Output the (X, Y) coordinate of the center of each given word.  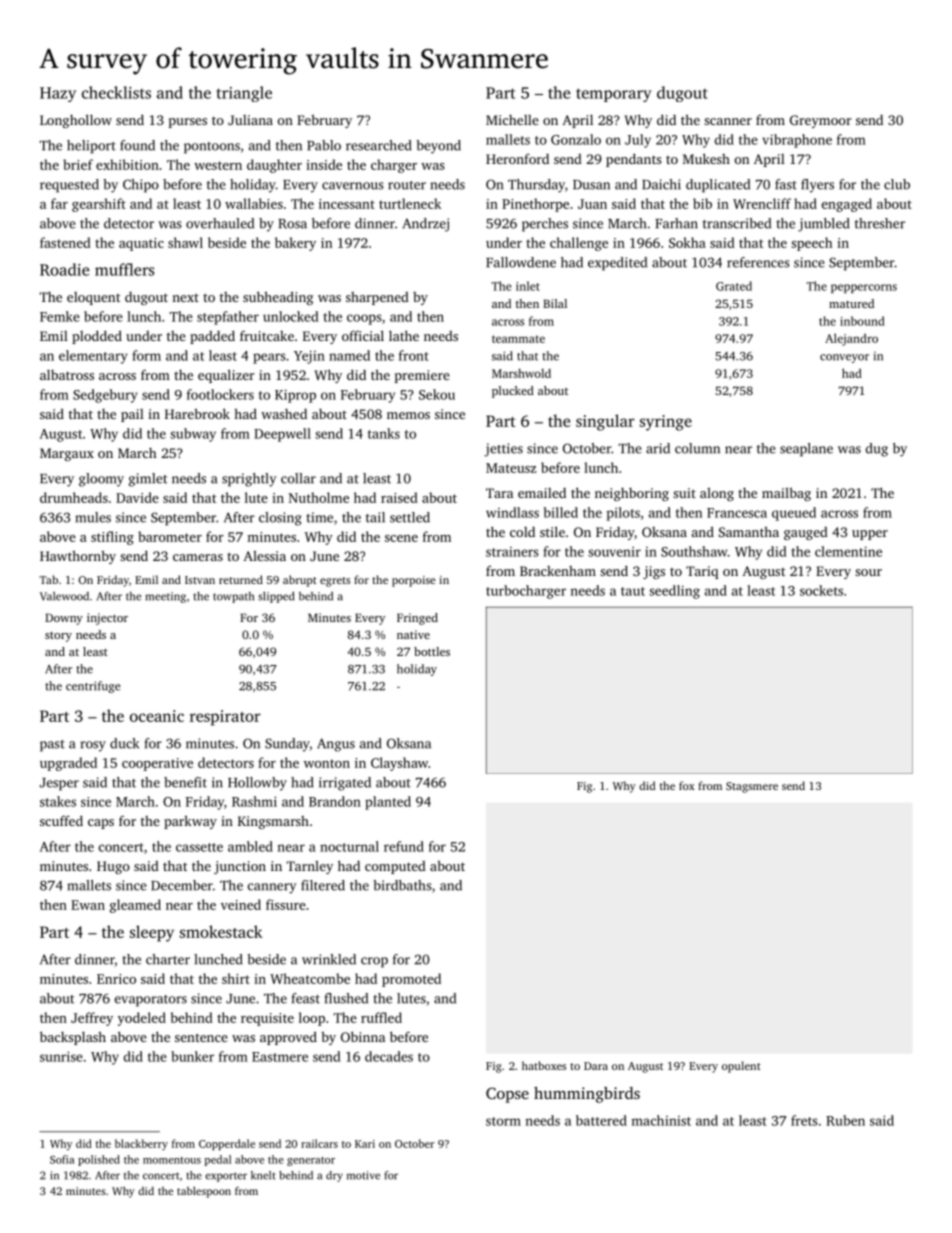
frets (804, 1120)
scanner (728, 121)
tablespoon (204, 1192)
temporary (614, 95)
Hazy (58, 94)
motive (363, 1175)
